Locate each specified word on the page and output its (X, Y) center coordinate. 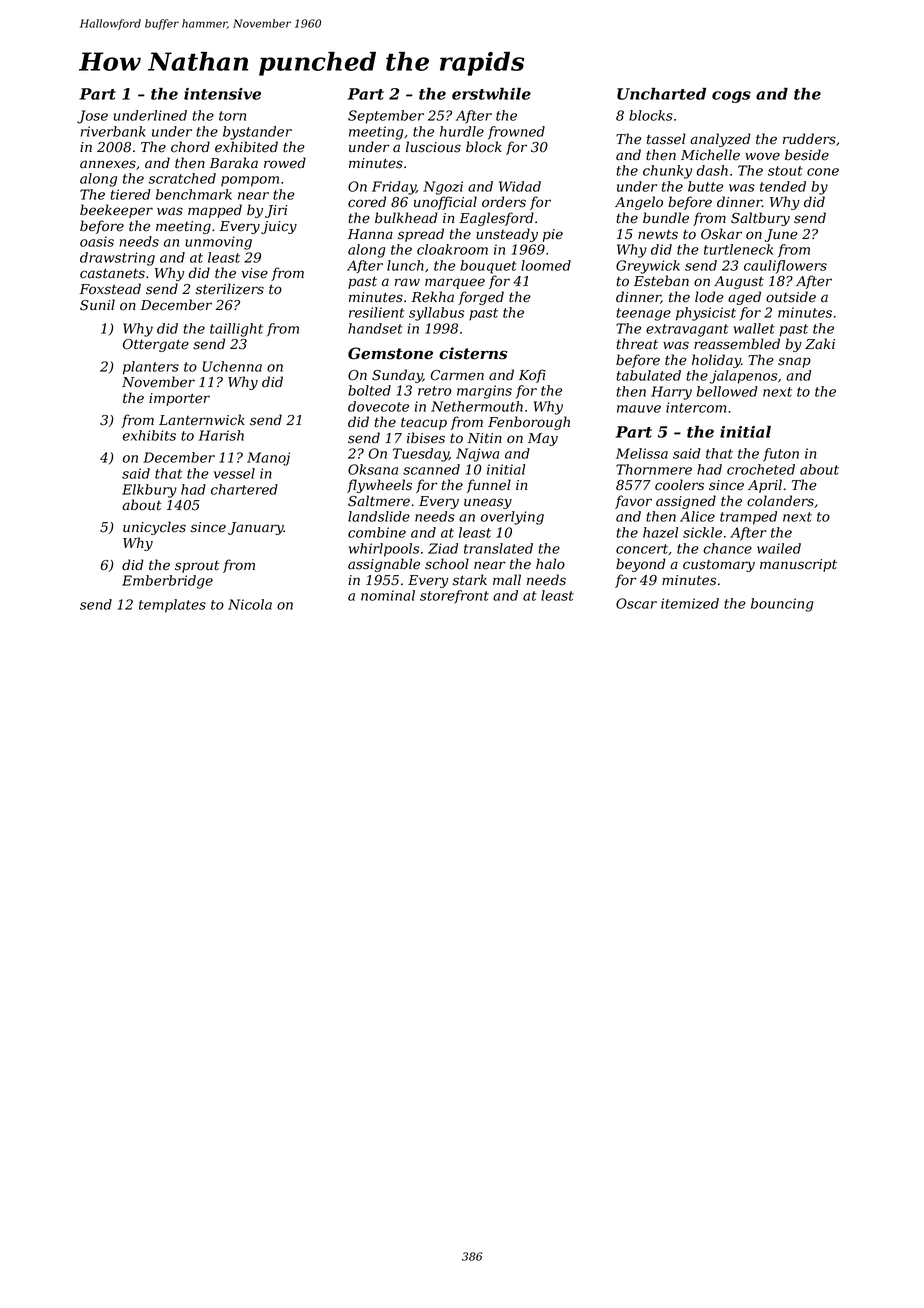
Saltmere (379, 501)
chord (190, 147)
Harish (221, 435)
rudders (809, 139)
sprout (197, 567)
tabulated (648, 375)
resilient (377, 312)
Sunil (97, 305)
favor (633, 502)
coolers (679, 485)
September (386, 117)
